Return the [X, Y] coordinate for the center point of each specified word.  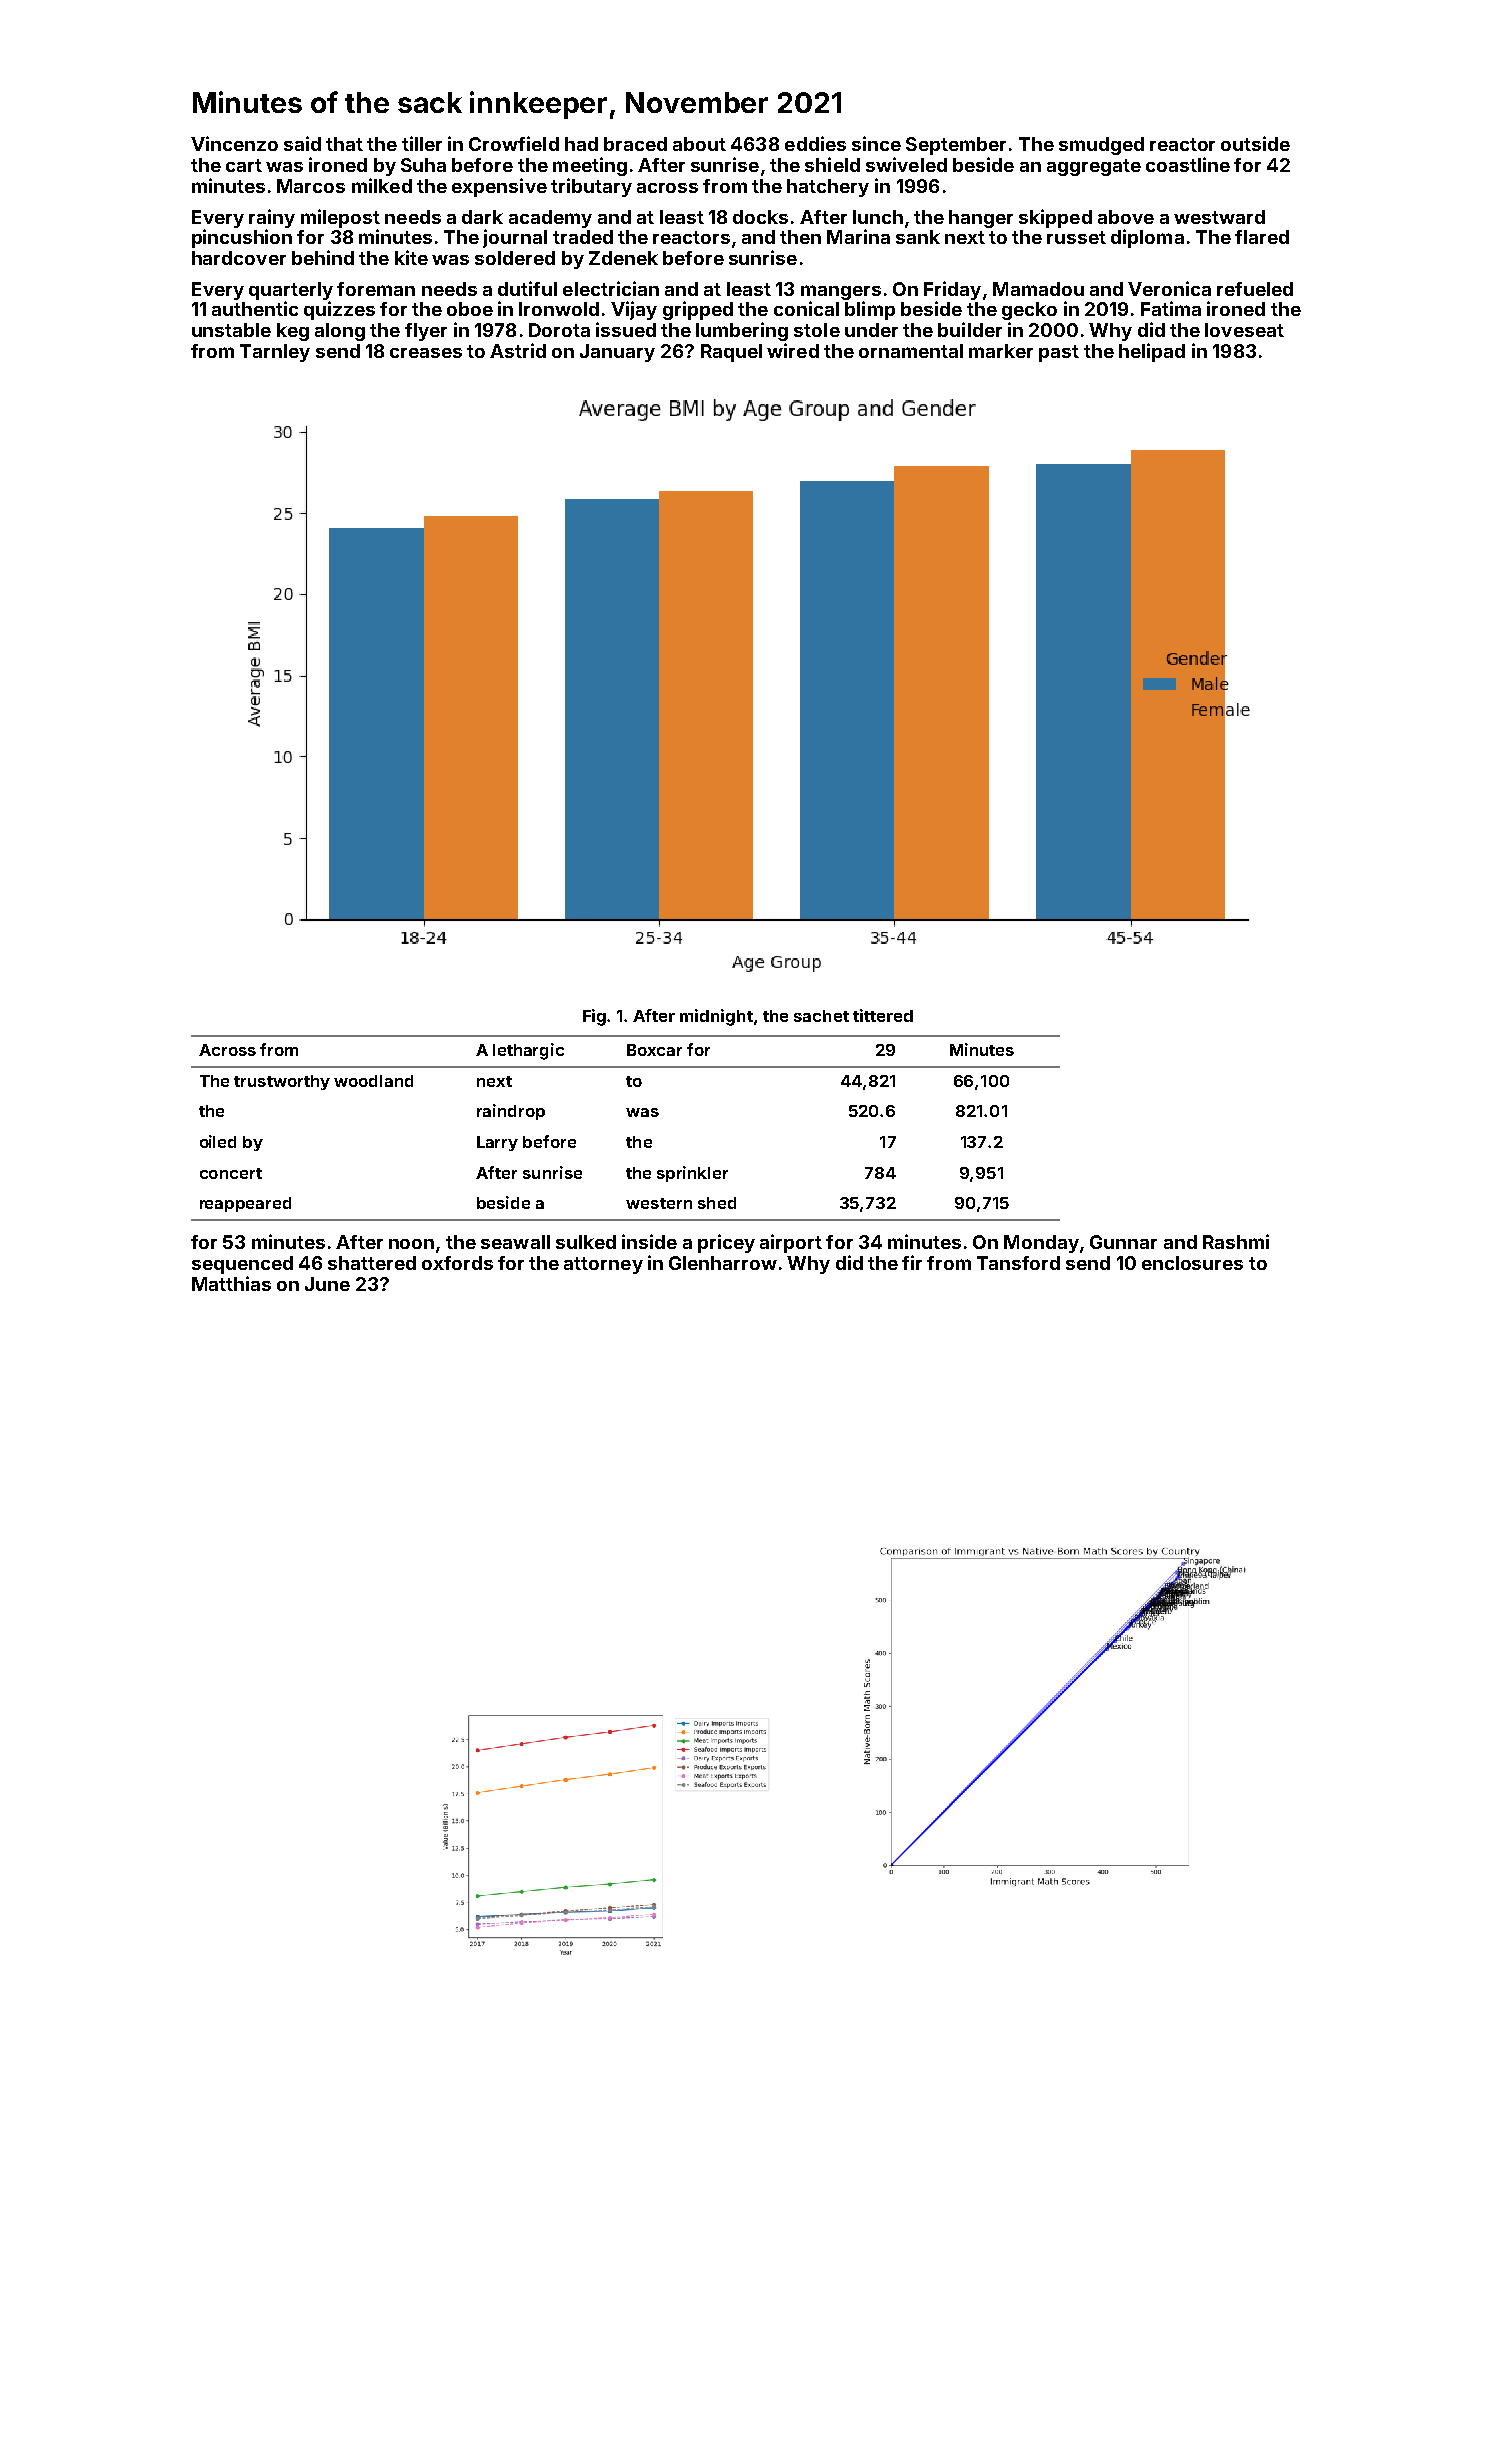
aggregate [1094, 167]
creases [426, 353]
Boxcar [654, 1050]
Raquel [731, 353]
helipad [1152, 352]
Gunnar [1123, 1242]
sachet [821, 1016]
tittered [883, 1015]
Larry [497, 1143]
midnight [716, 1017]
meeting [590, 166]
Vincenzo [234, 143]
